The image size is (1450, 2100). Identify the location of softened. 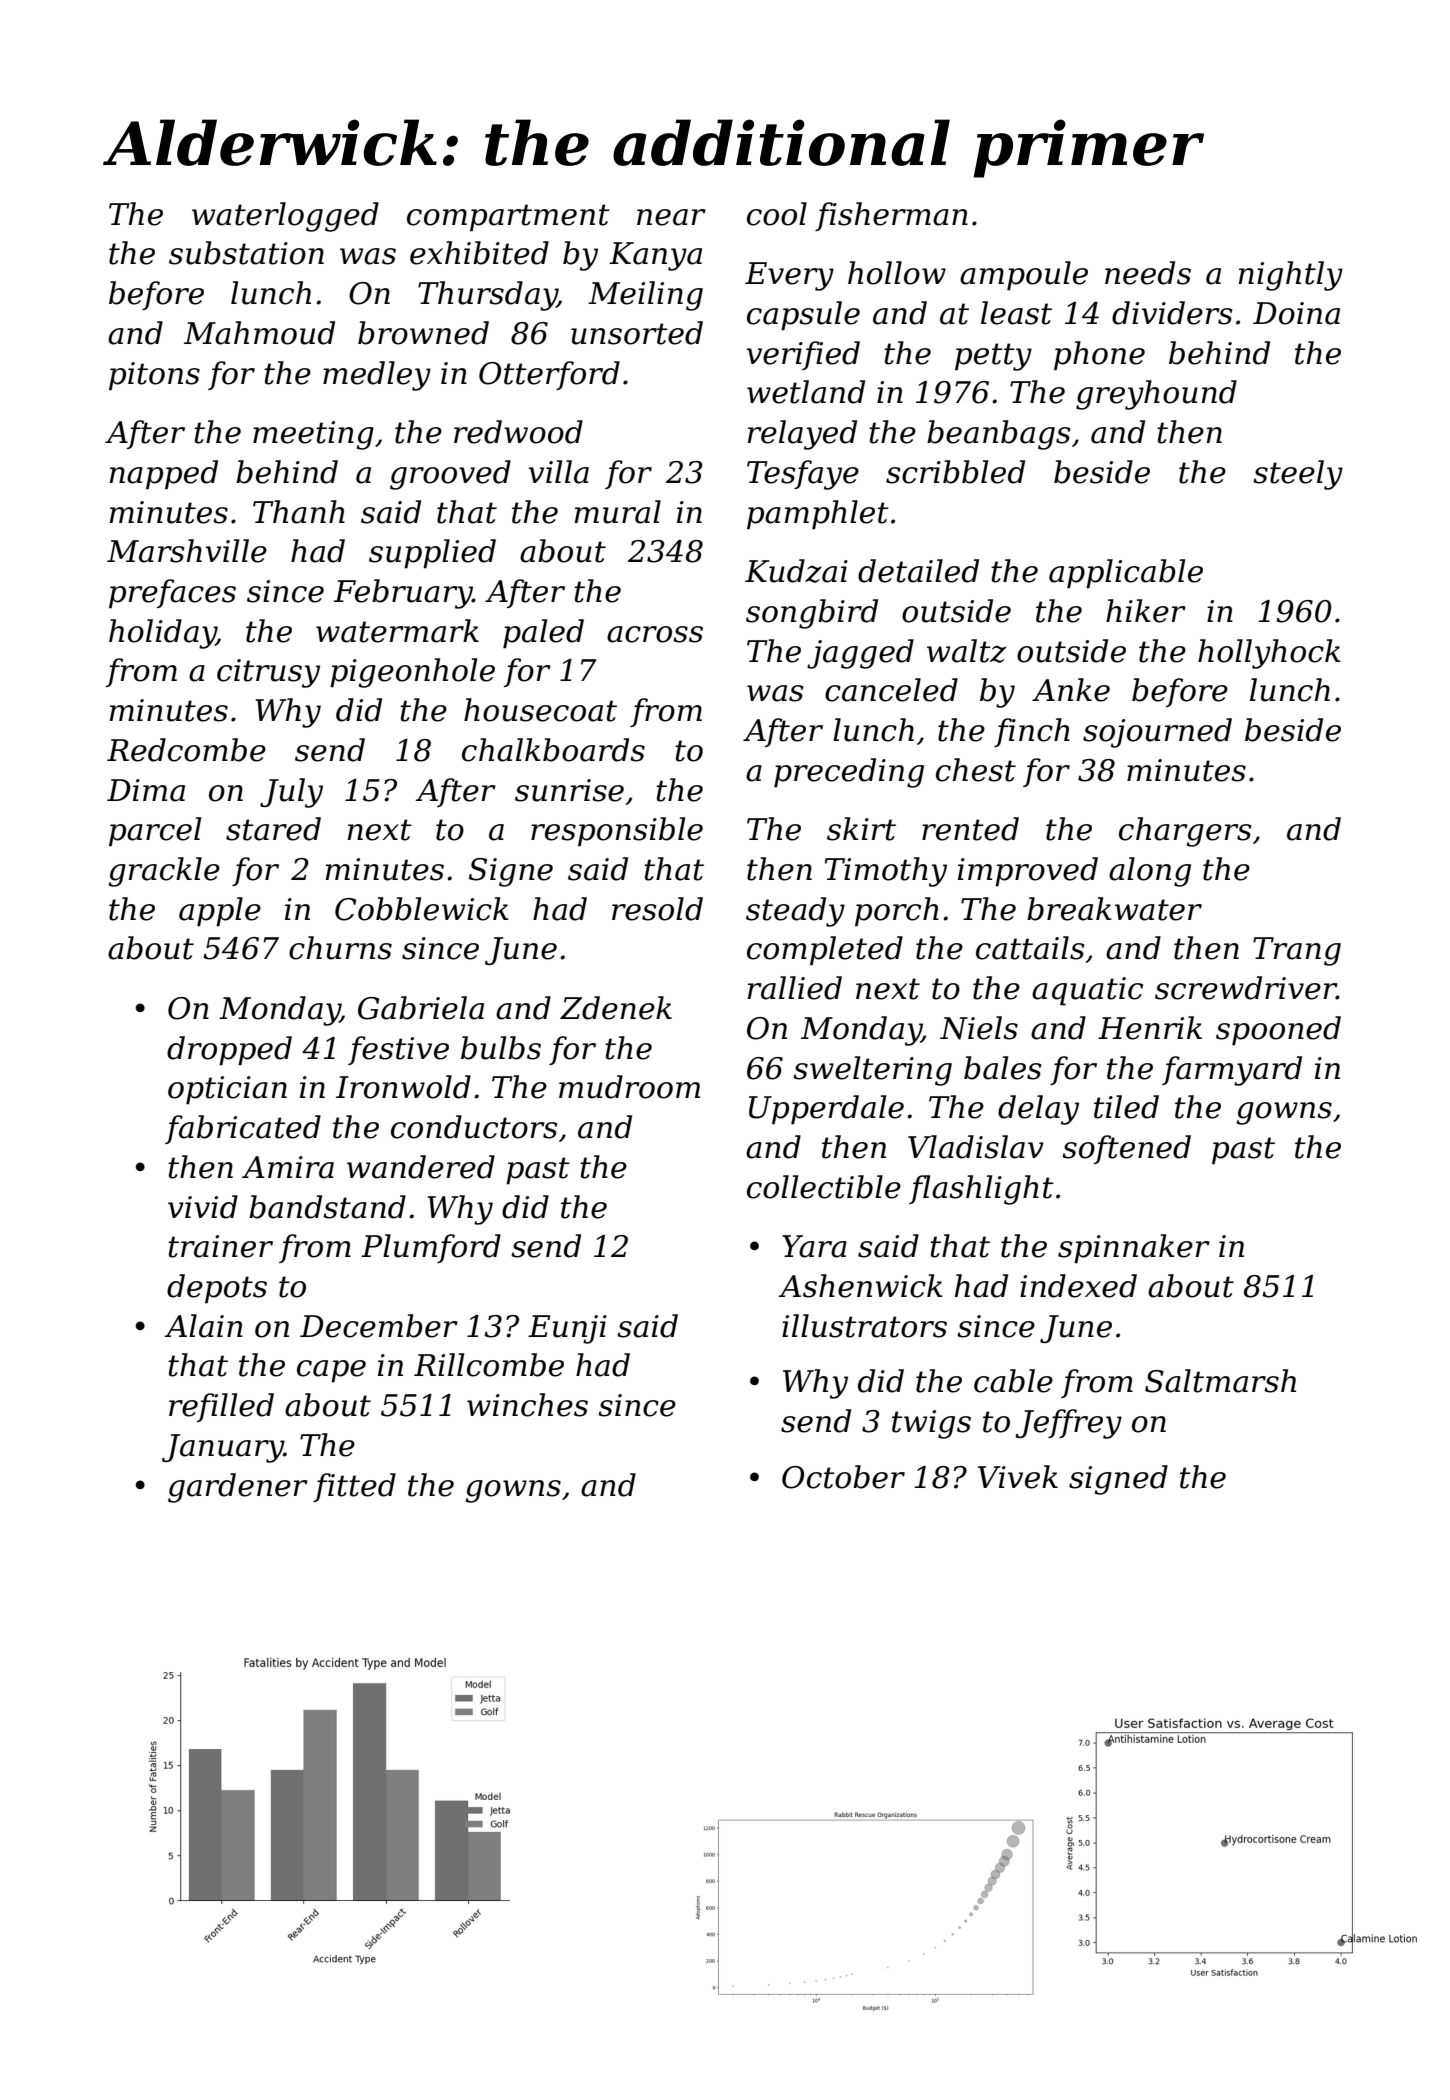
(1126, 1149).
